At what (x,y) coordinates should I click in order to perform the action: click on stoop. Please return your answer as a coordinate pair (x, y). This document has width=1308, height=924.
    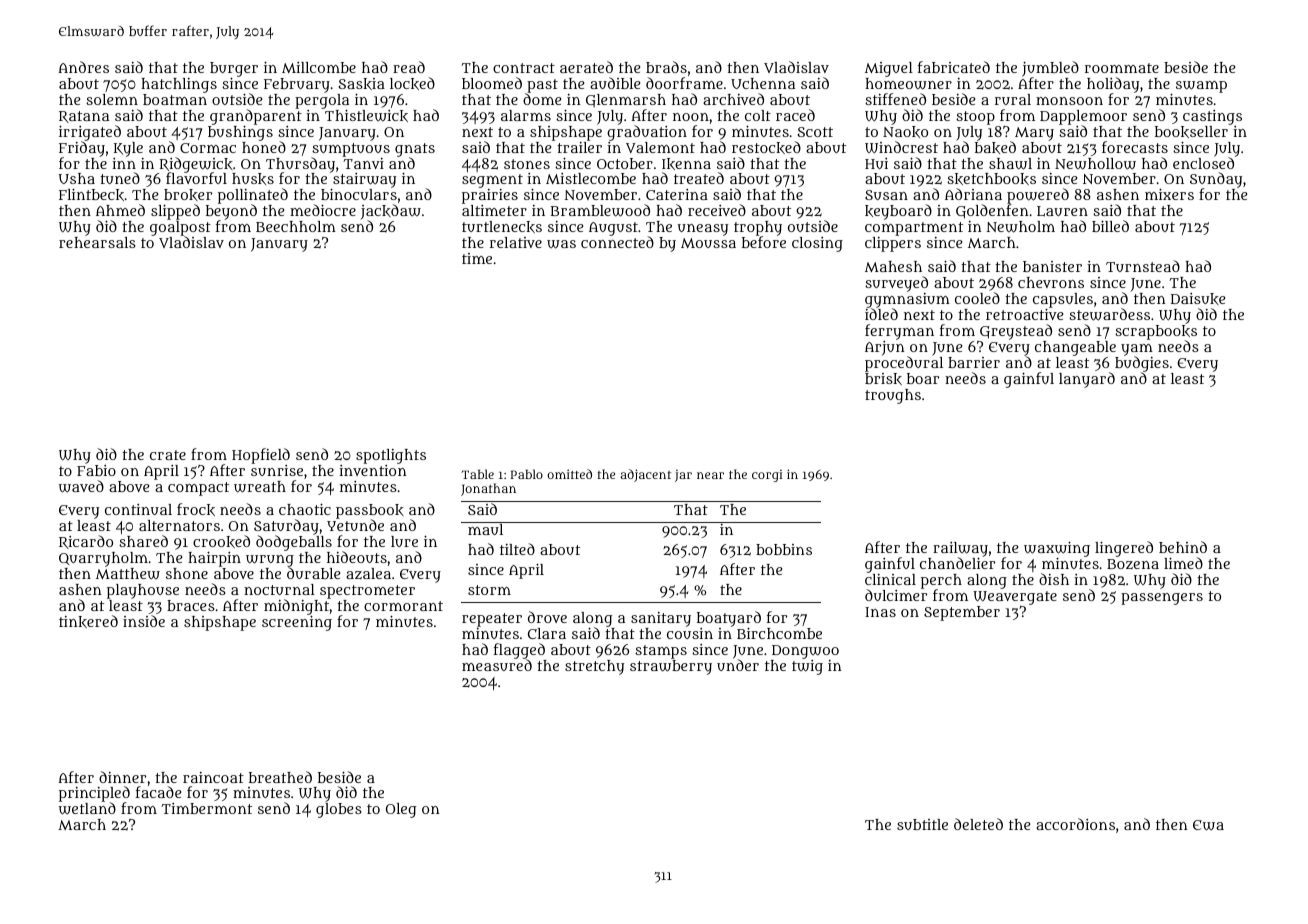
    Looking at the image, I should click on (975, 118).
